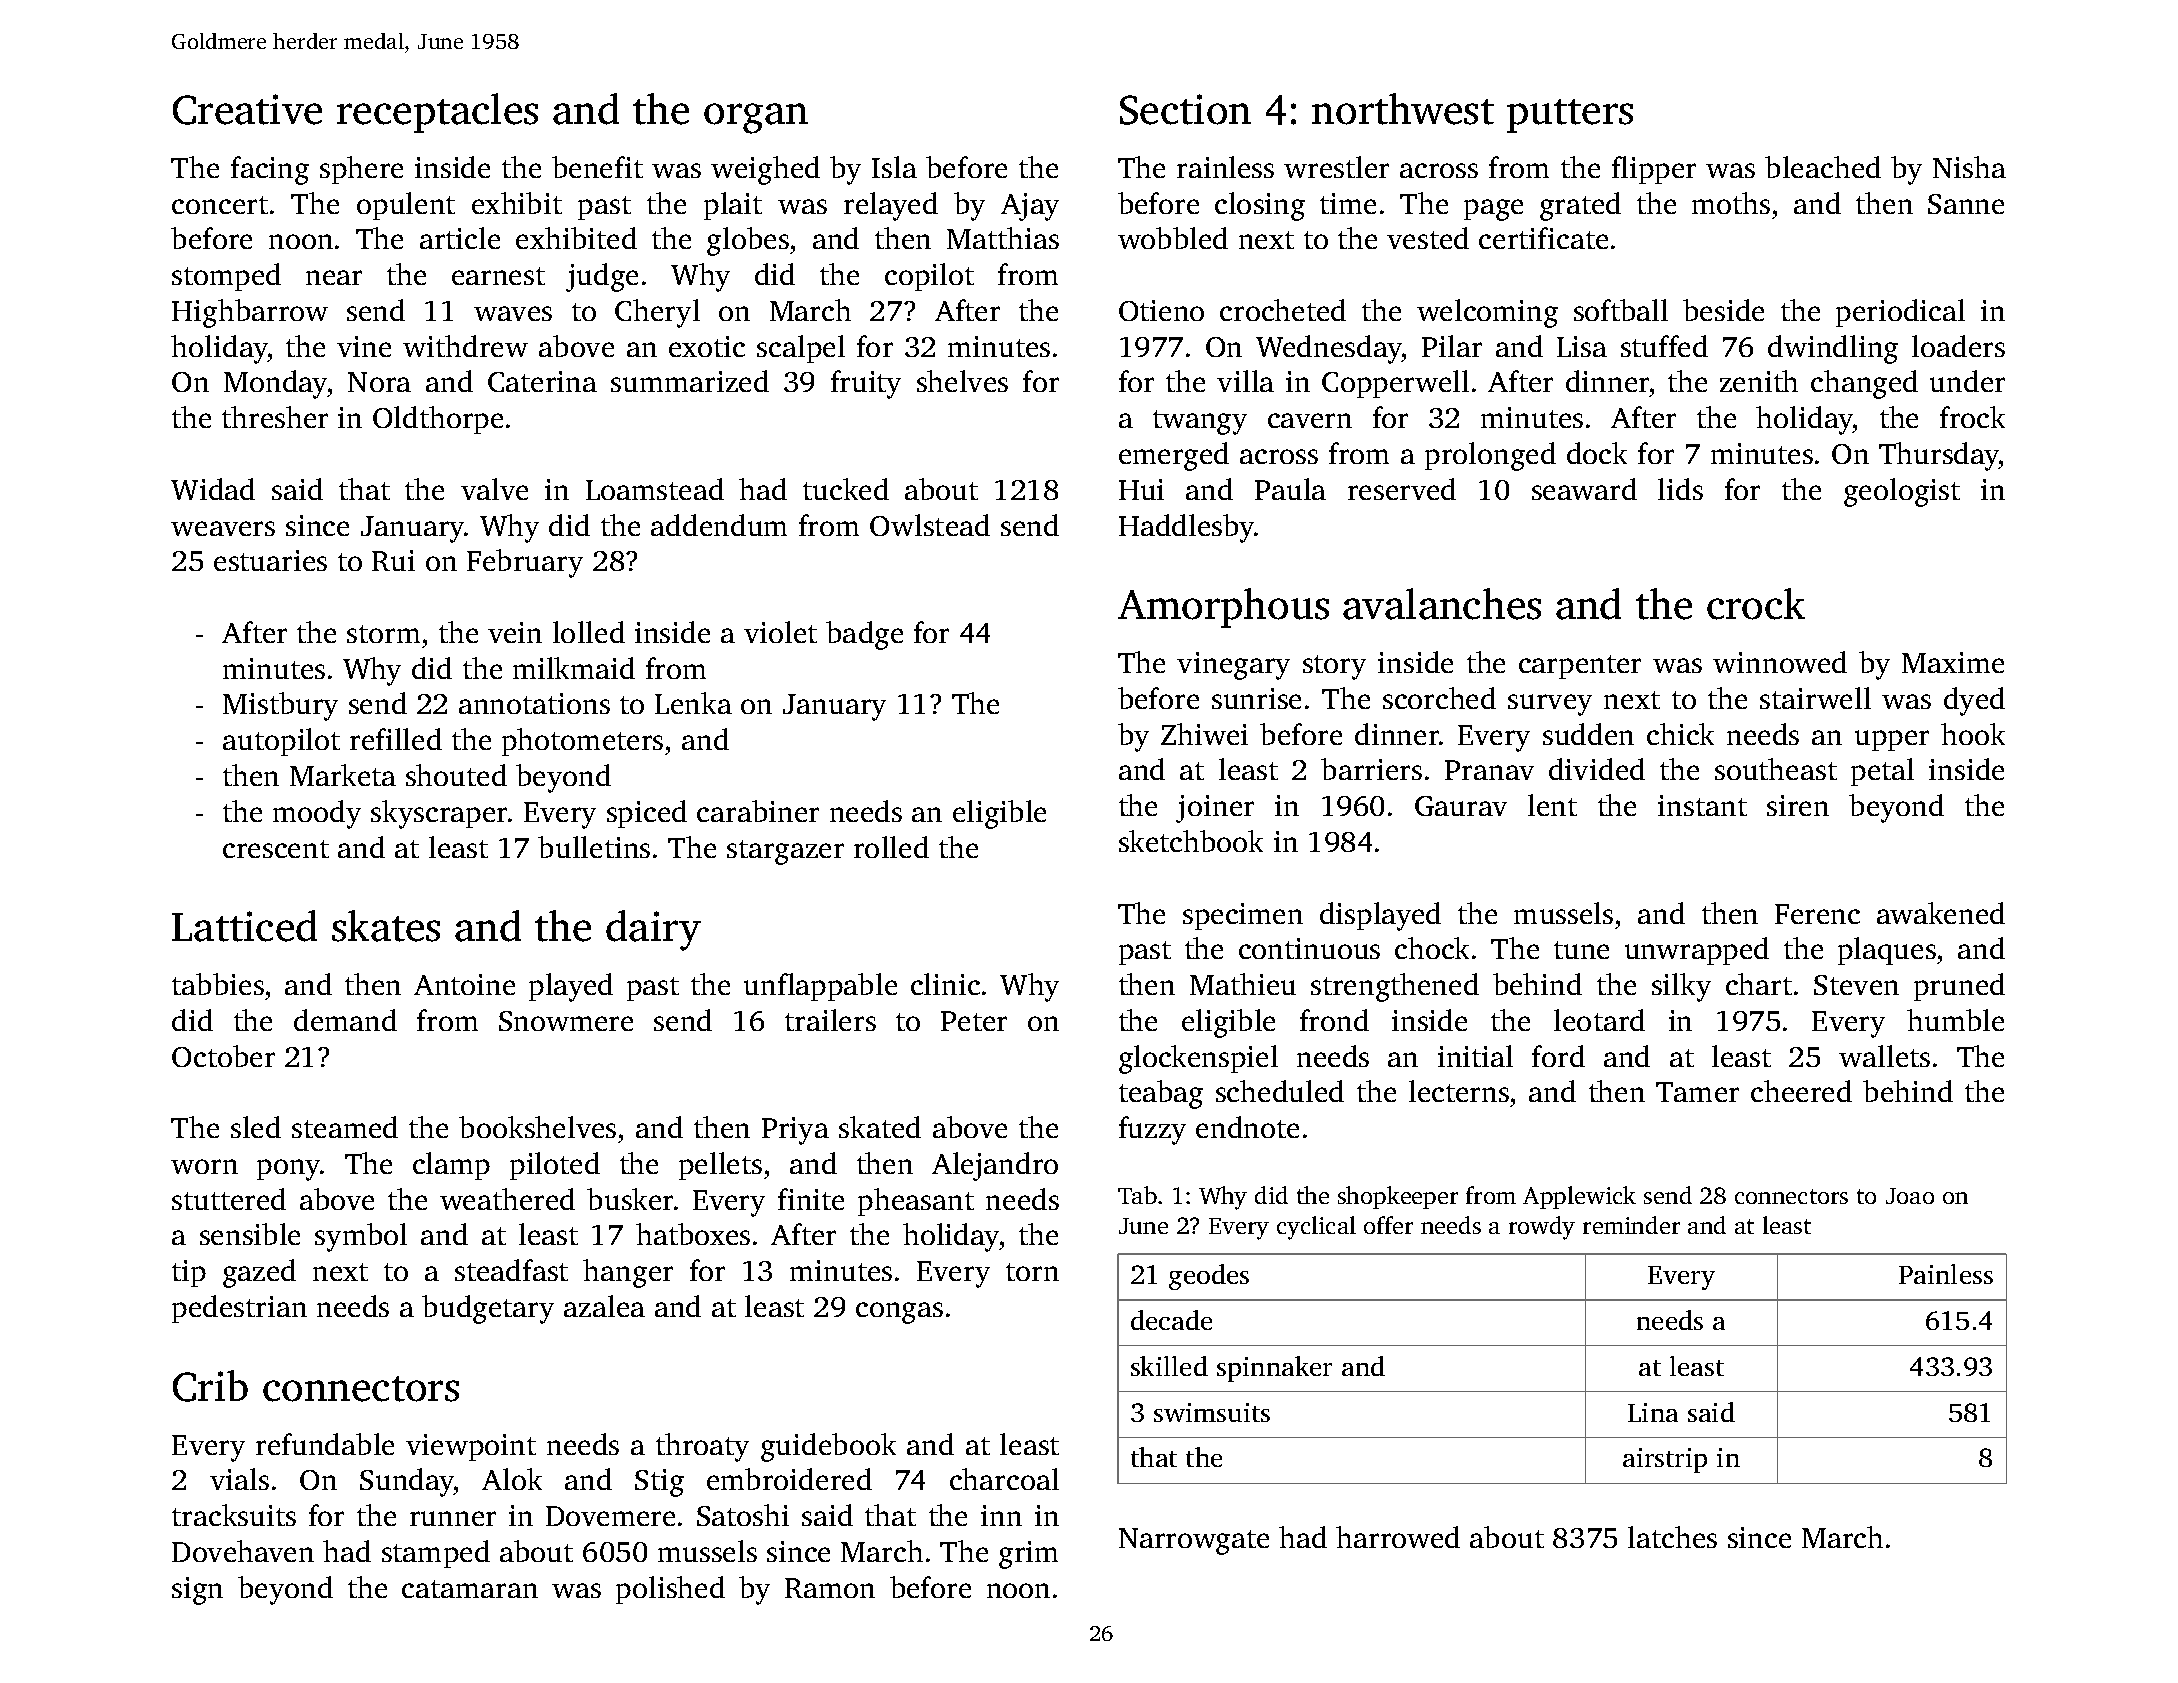 The image size is (2178, 1683). What do you see at coordinates (1371, 769) in the page?
I see `barriers` at bounding box center [1371, 769].
